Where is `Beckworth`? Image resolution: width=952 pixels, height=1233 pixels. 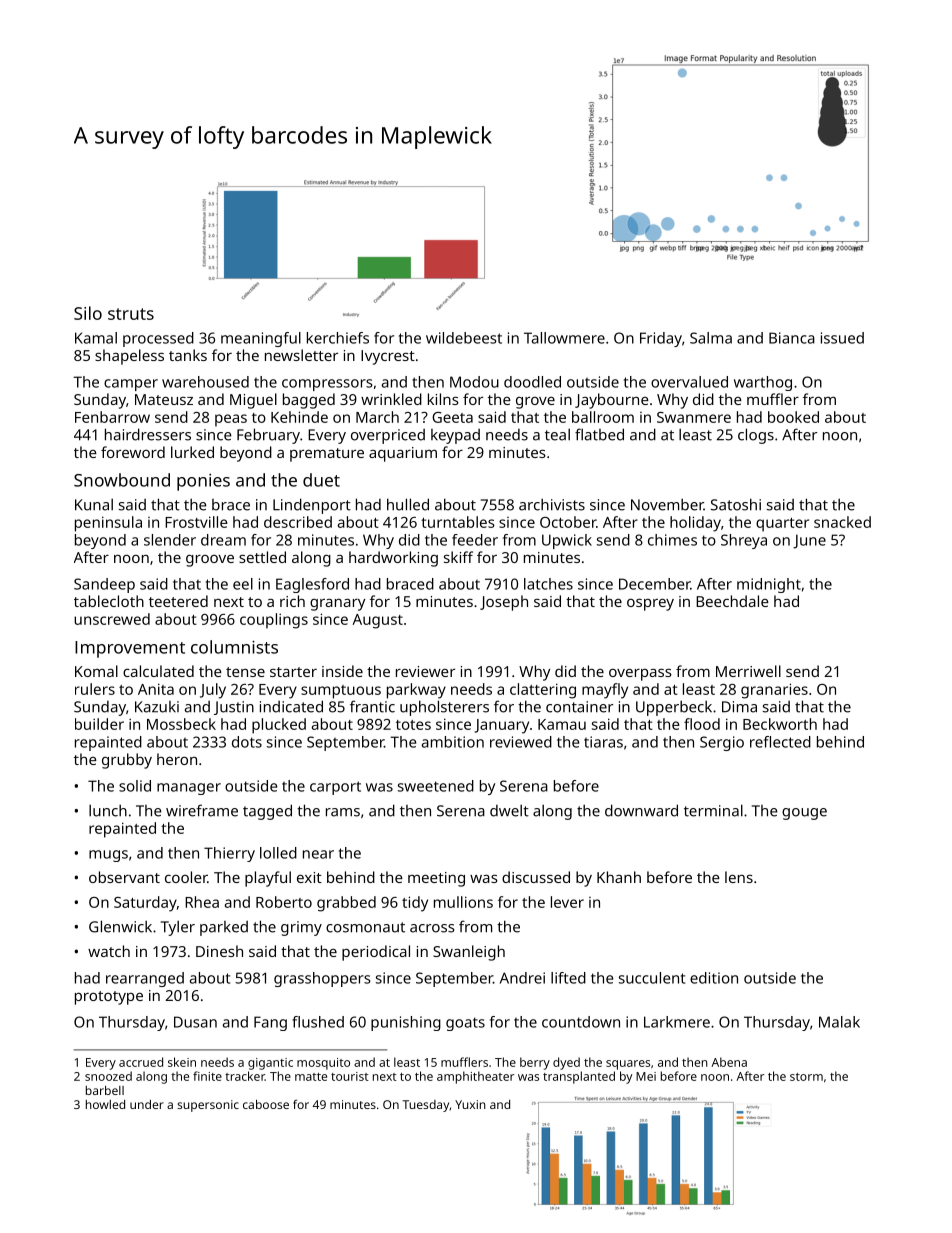 Beckworth is located at coordinates (780, 724).
